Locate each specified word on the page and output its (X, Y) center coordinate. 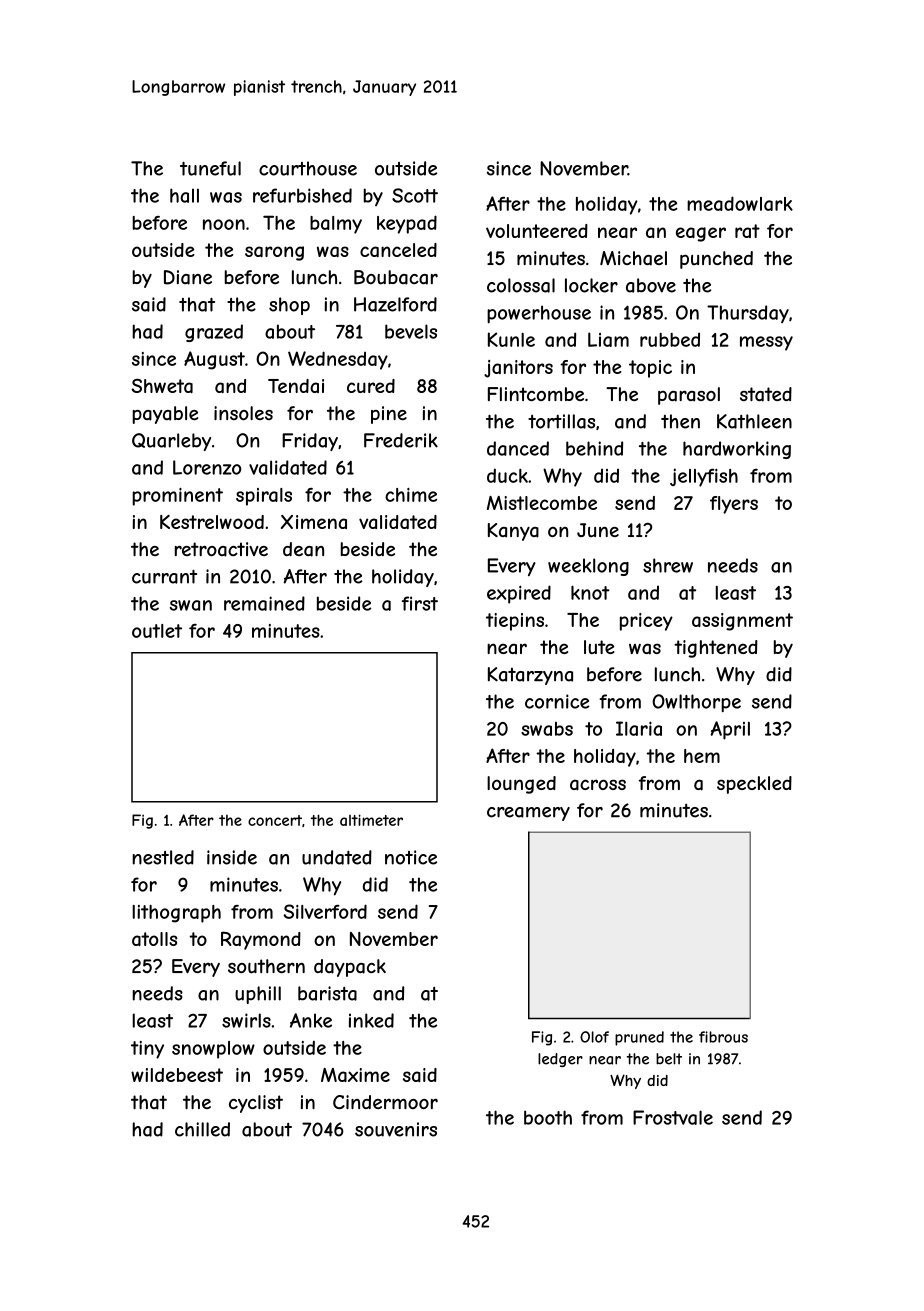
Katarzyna (530, 676)
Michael (633, 258)
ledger (560, 1060)
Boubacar (396, 277)
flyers (734, 505)
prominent (177, 497)
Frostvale (673, 1117)
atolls (154, 939)
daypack (350, 968)
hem (702, 756)
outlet (157, 631)
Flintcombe (536, 394)
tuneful (210, 168)
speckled (754, 785)
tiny (147, 1050)
